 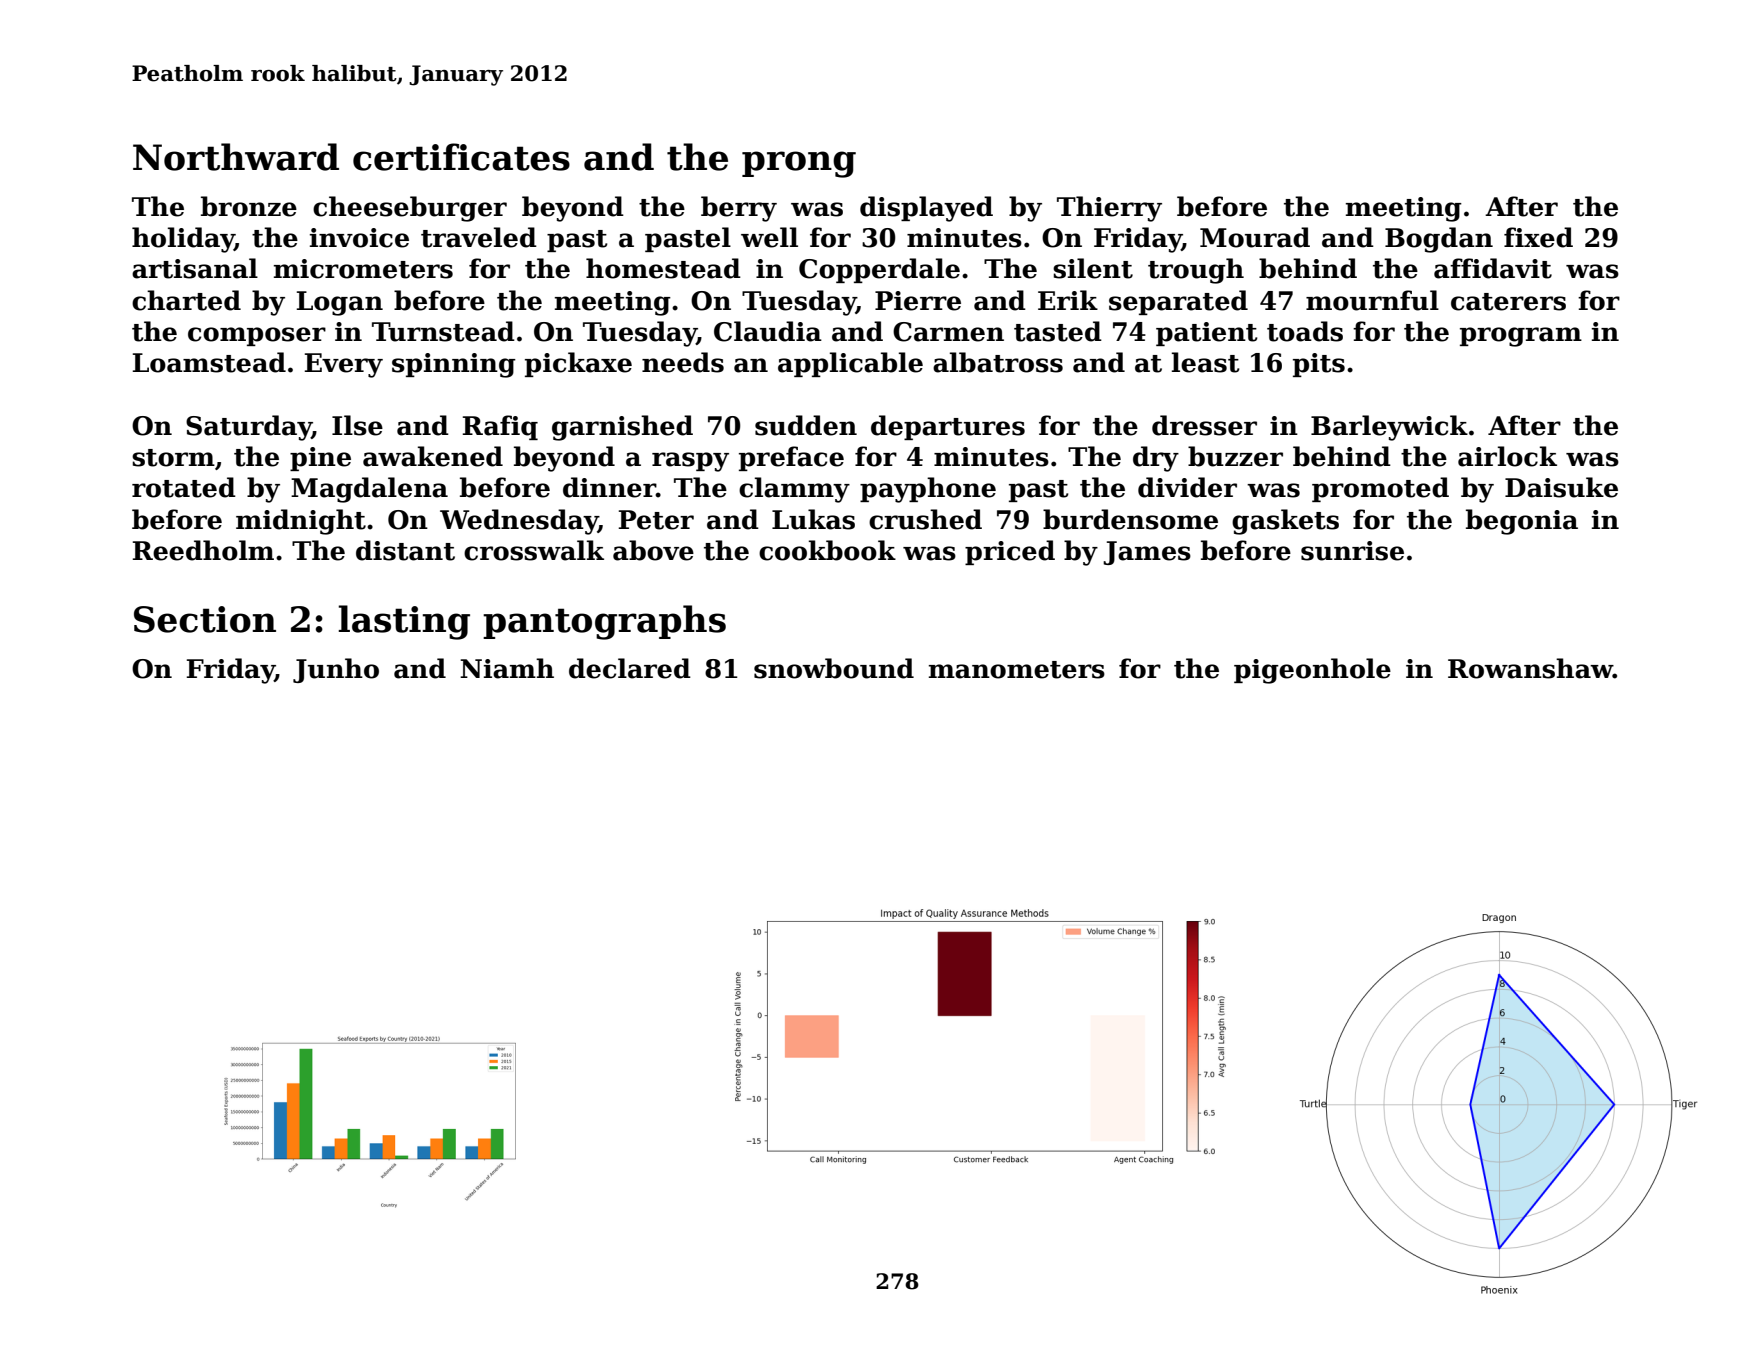 What do you see at coordinates (799, 164) in the page?
I see `prong` at bounding box center [799, 164].
